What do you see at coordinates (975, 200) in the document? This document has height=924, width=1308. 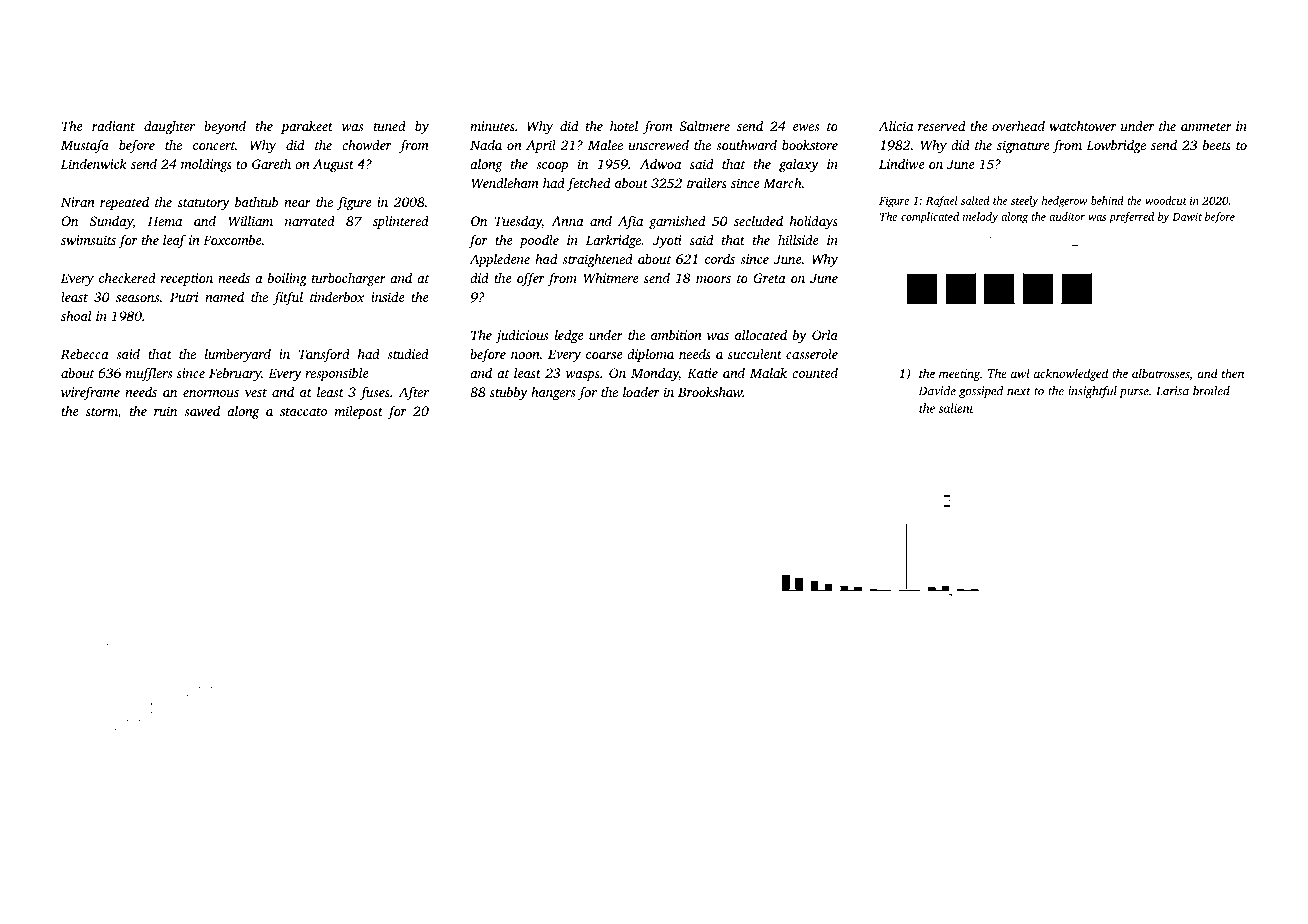 I see `salted` at bounding box center [975, 200].
